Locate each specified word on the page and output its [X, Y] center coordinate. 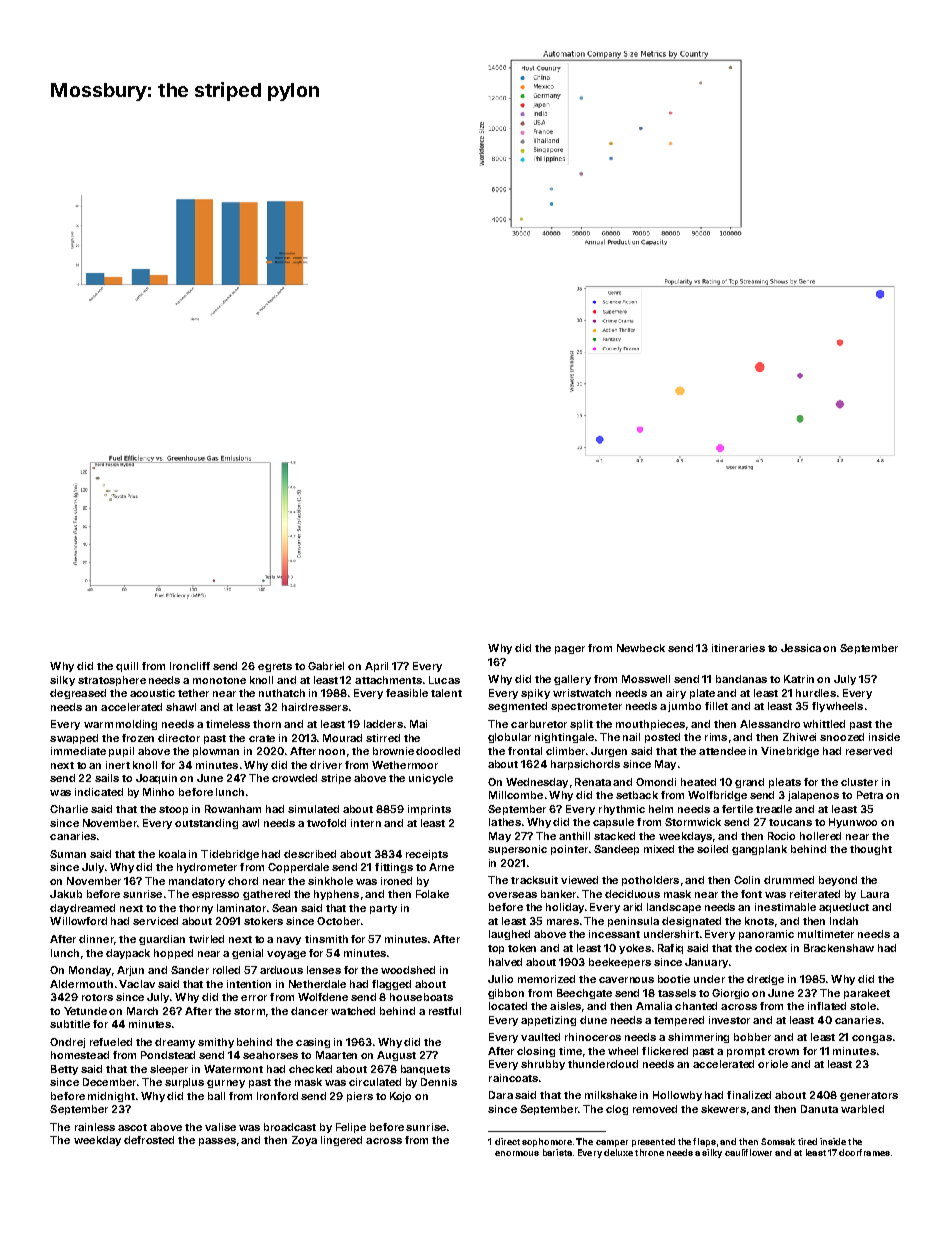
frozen [138, 738]
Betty [64, 1070]
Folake [432, 894]
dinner [96, 939]
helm [661, 809]
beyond [838, 881]
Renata [593, 782]
